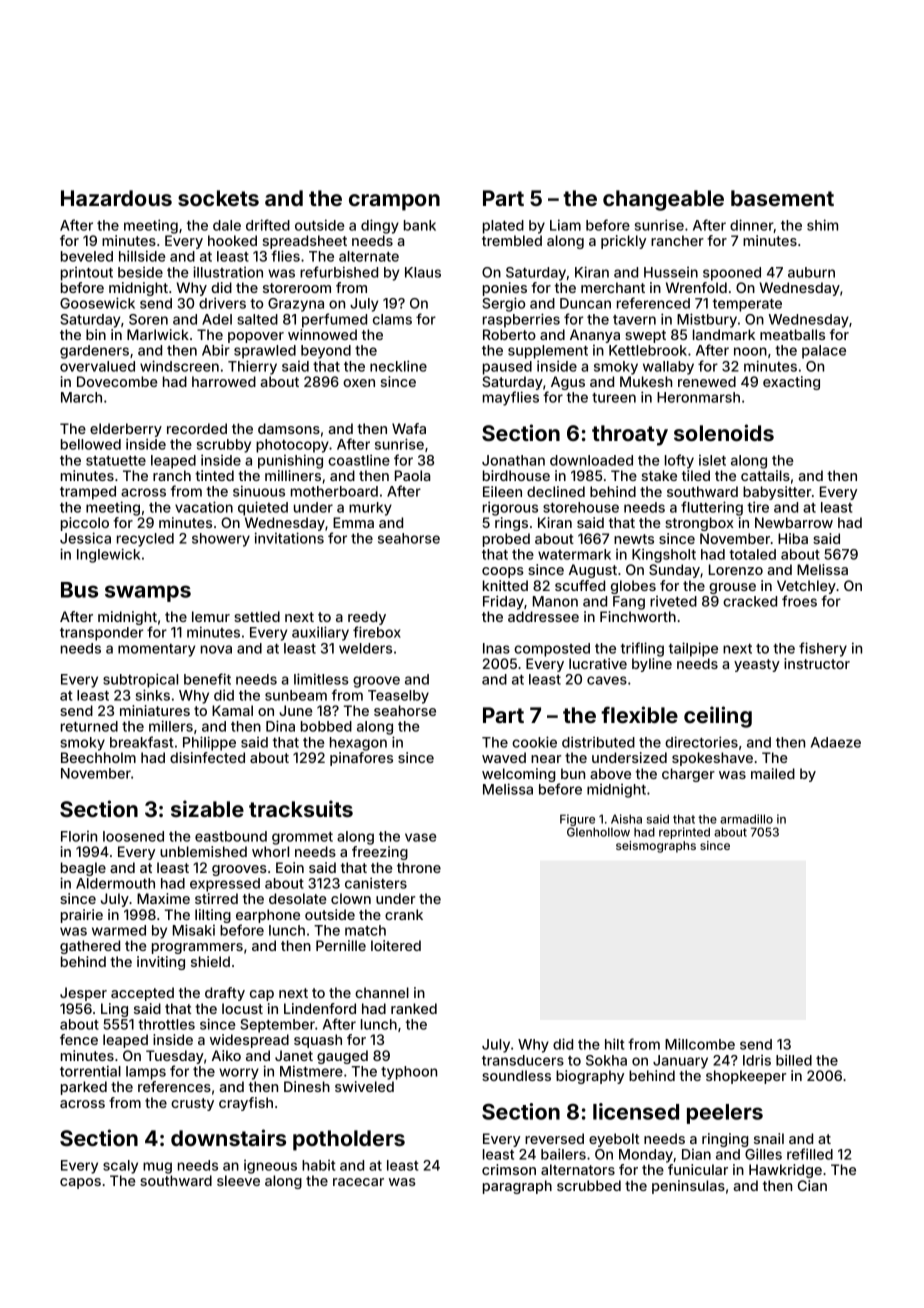  What do you see at coordinates (699, 524) in the screenshot?
I see `strongbox` at bounding box center [699, 524].
